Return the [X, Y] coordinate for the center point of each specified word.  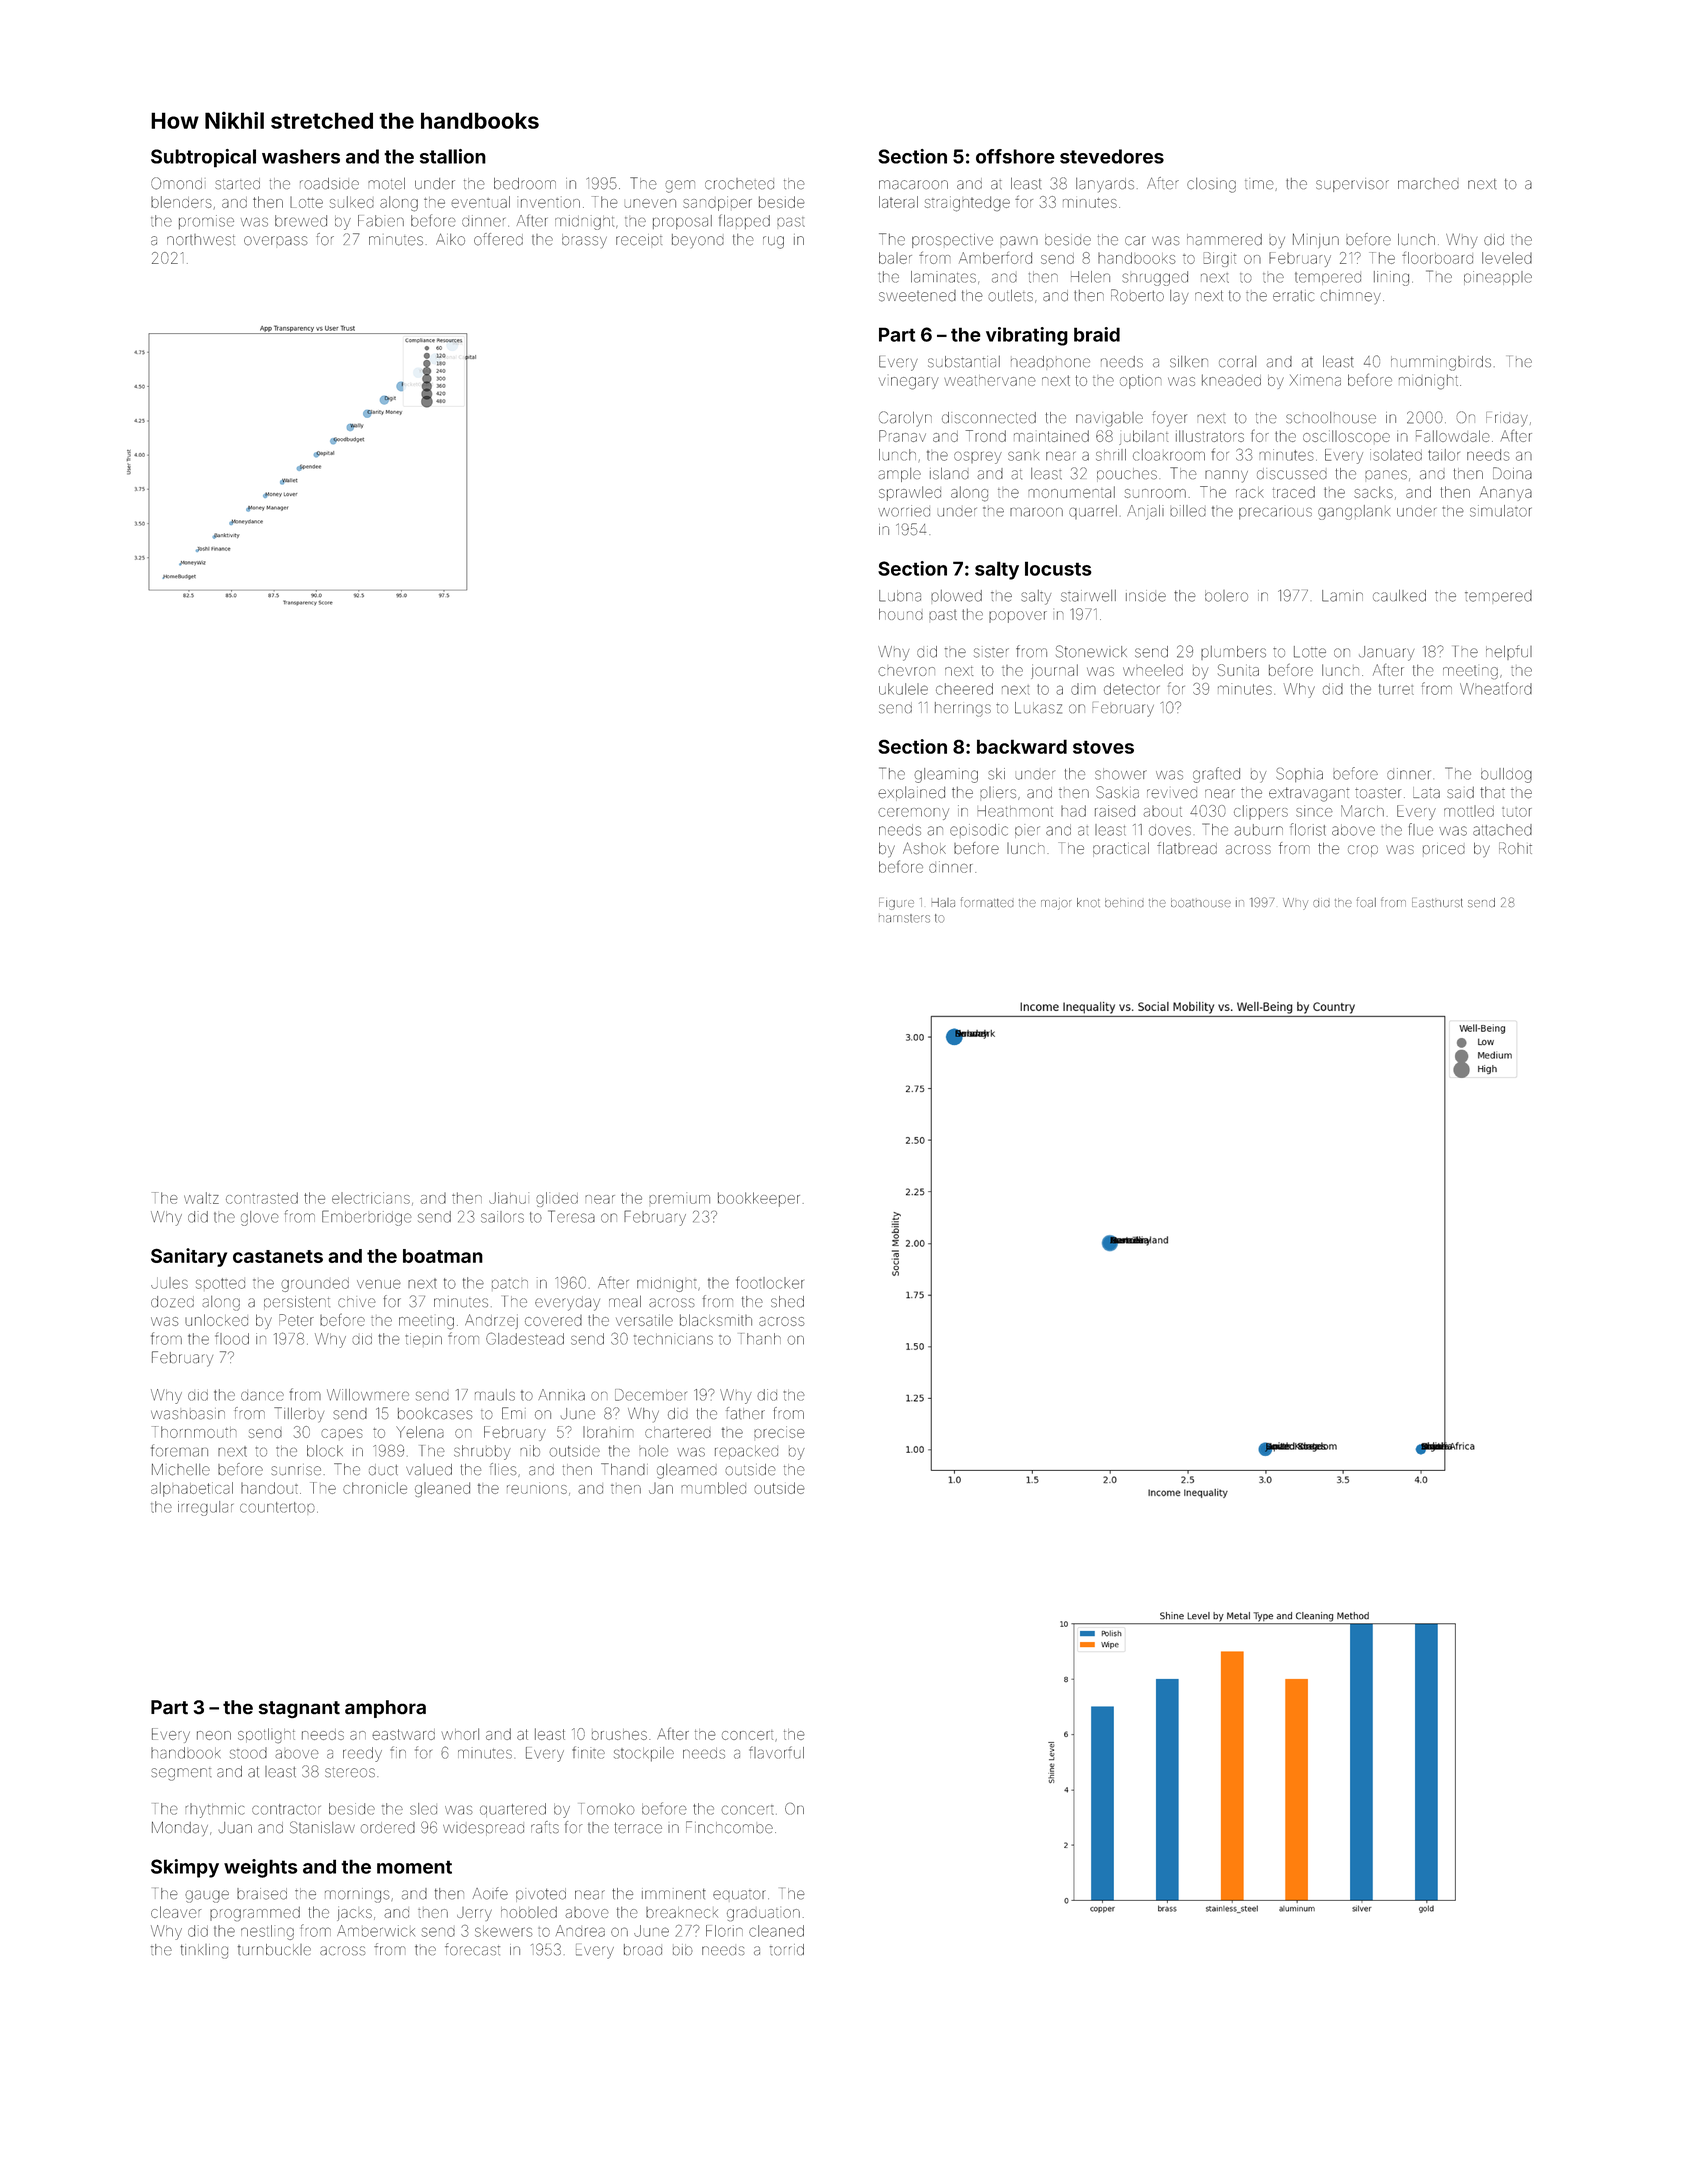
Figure [896, 904]
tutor [1517, 812]
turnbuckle [274, 1949]
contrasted [262, 1198]
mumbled [713, 1488]
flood [232, 1338]
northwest [201, 240]
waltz [201, 1198]
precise [779, 1432]
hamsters [904, 918]
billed [1188, 511]
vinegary [908, 383]
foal [1366, 902]
